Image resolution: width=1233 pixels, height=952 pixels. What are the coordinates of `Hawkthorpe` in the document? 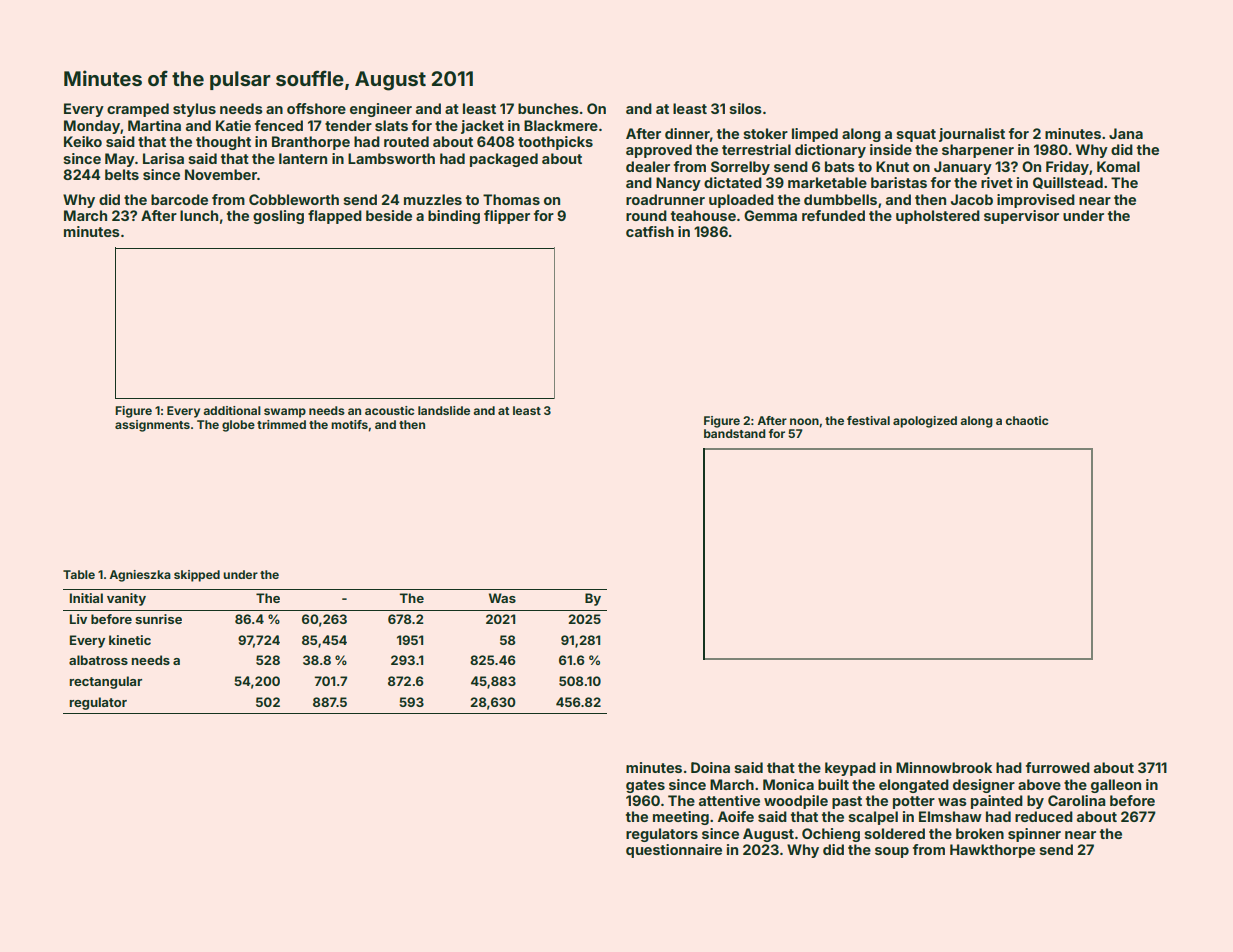 It's located at (992, 851).
